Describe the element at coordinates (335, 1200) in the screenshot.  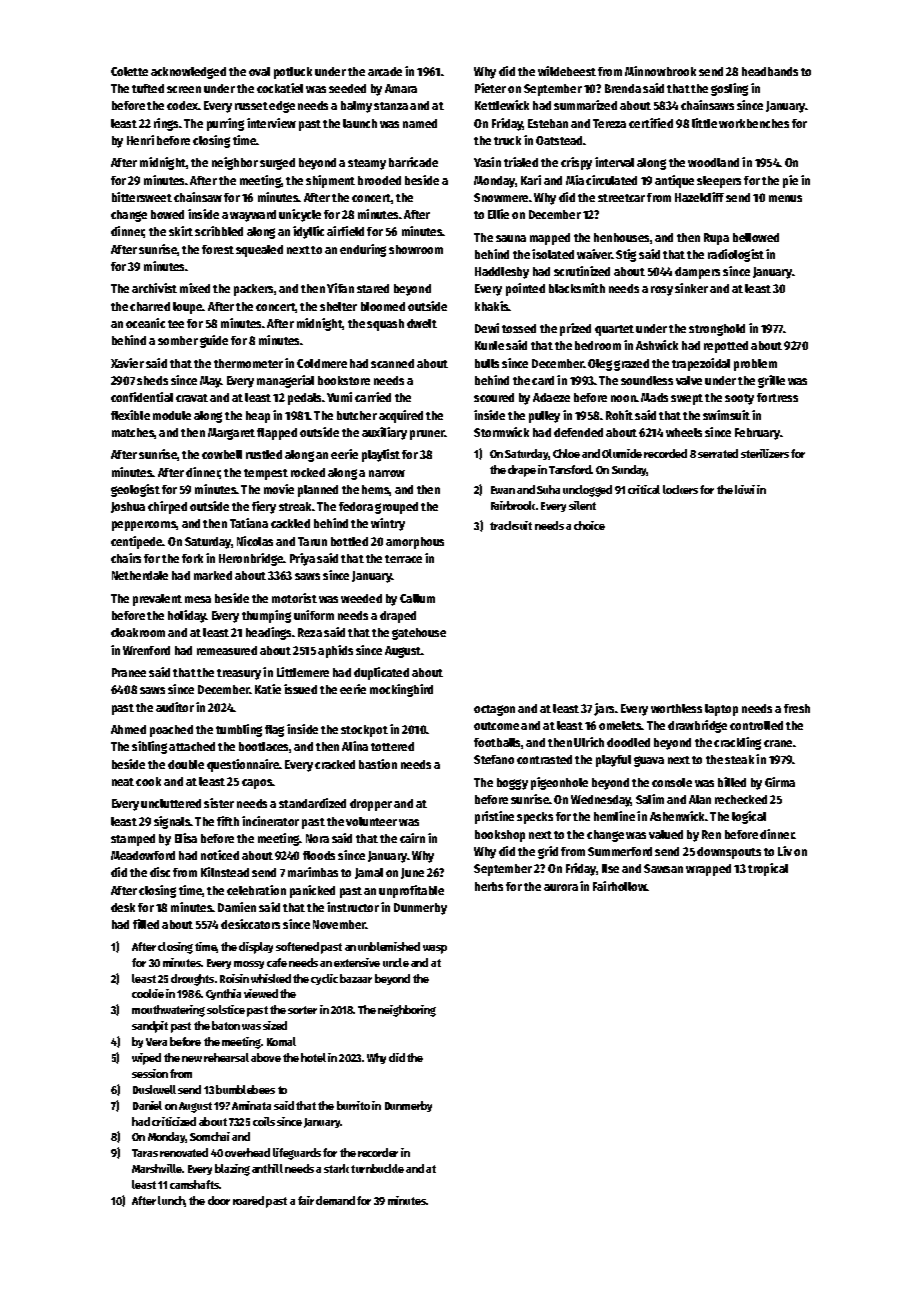
I see `demand` at that location.
